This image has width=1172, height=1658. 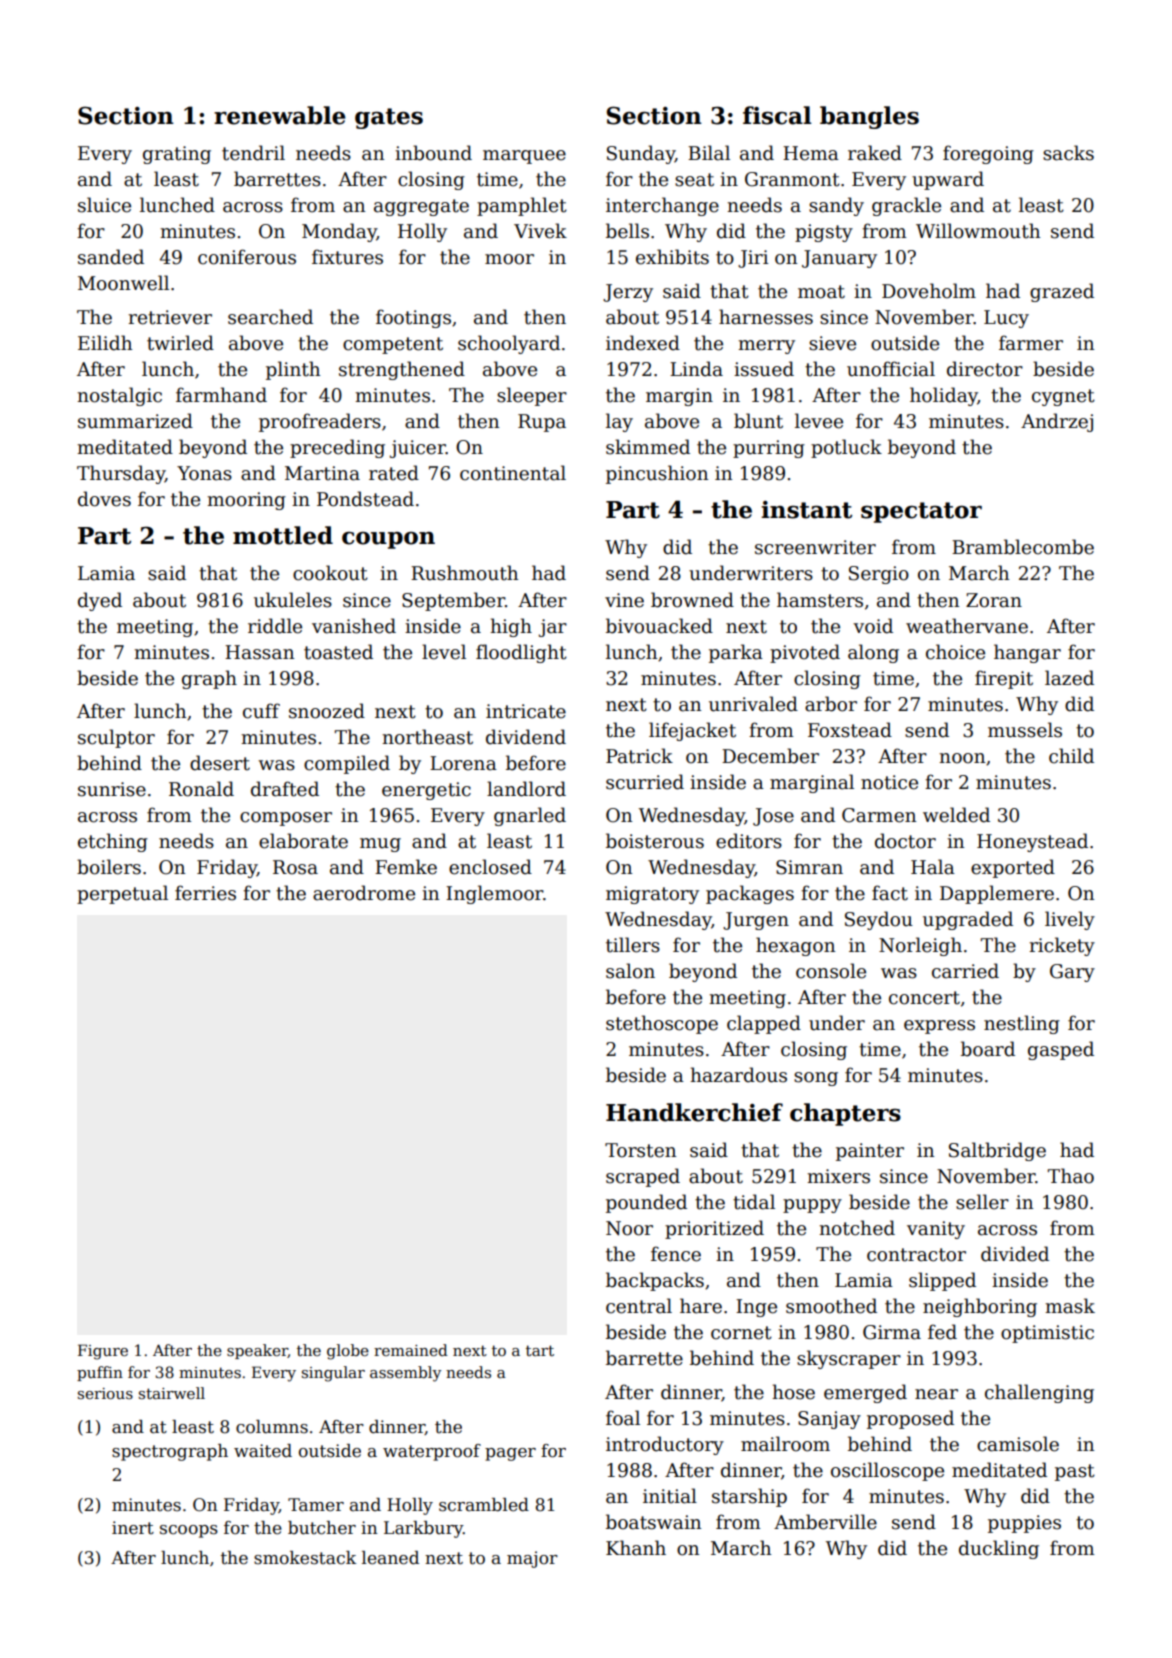 What do you see at coordinates (736, 653) in the image?
I see `parka` at bounding box center [736, 653].
